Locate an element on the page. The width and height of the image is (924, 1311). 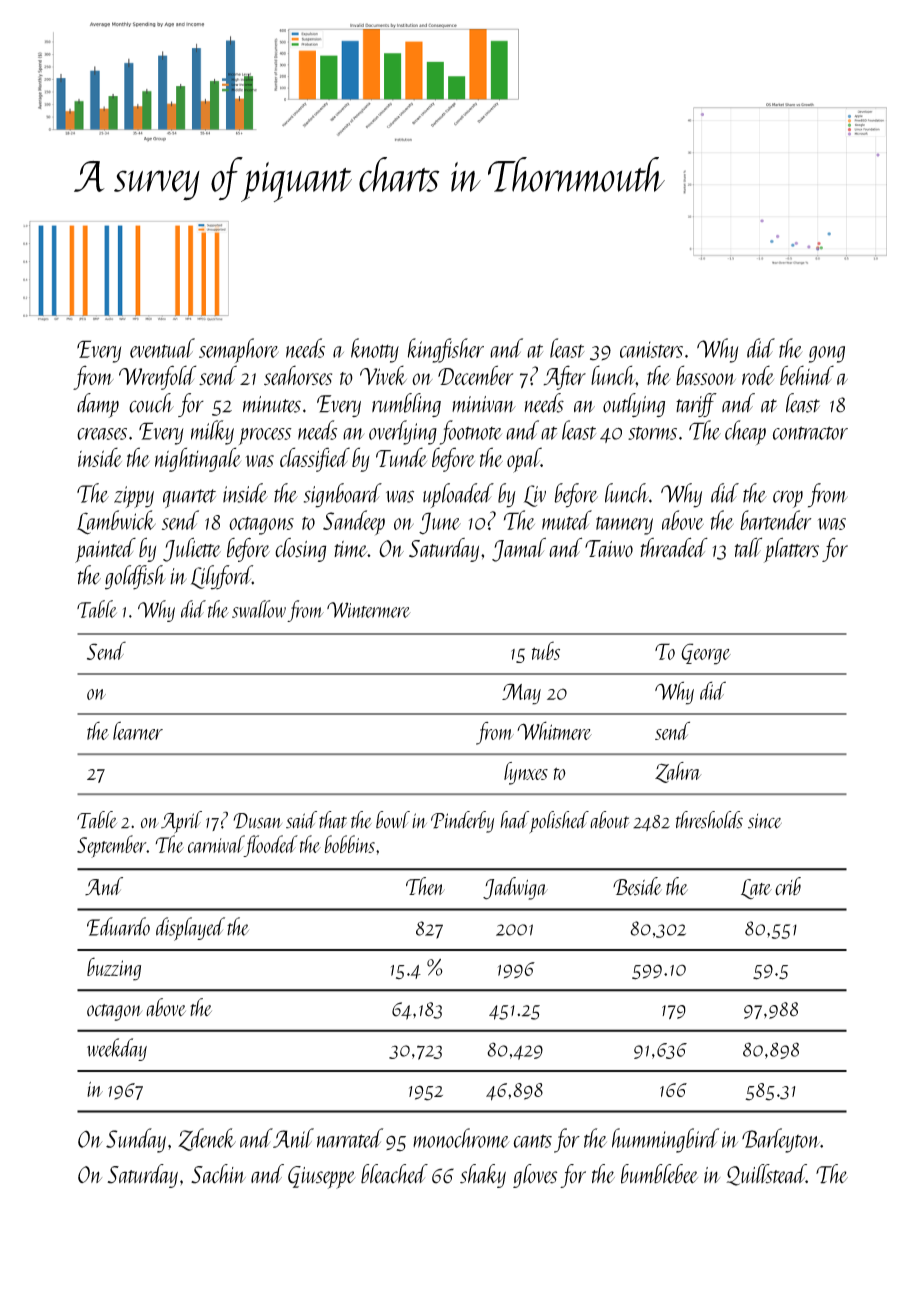
platters is located at coordinates (791, 550).
